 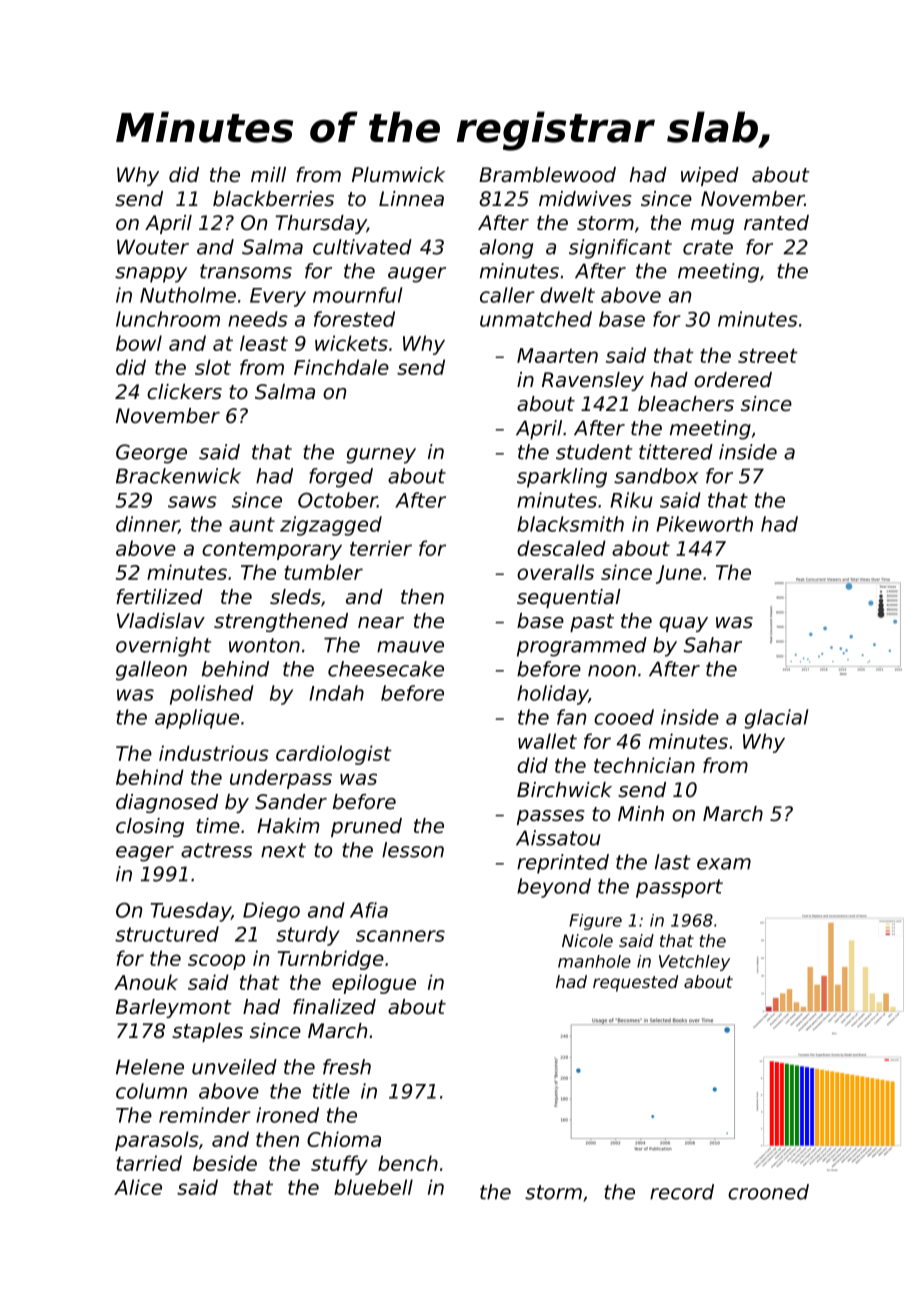 I want to click on auger, so click(x=417, y=275).
